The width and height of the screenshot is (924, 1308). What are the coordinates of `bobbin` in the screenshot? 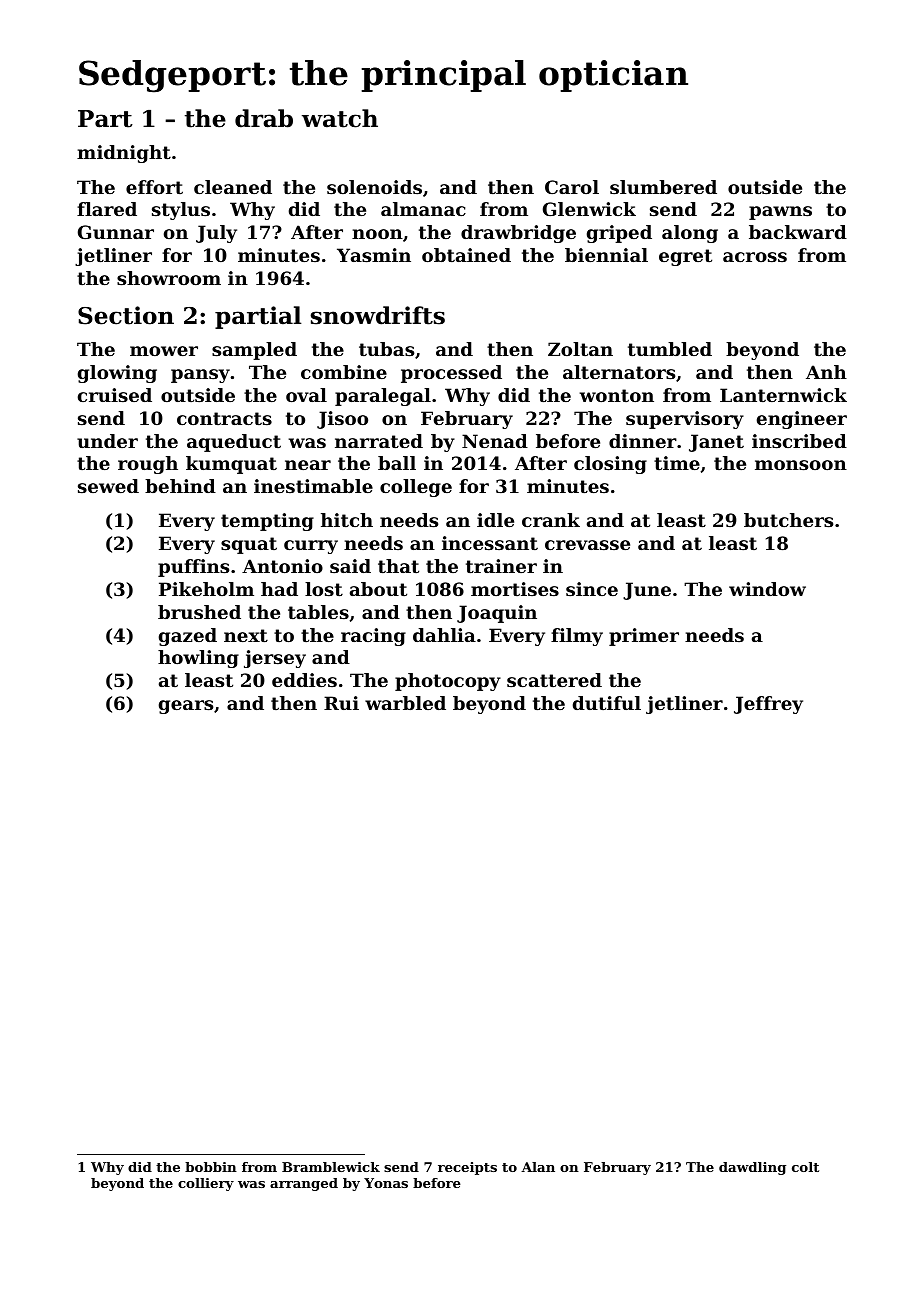 It's located at (211, 1167).
